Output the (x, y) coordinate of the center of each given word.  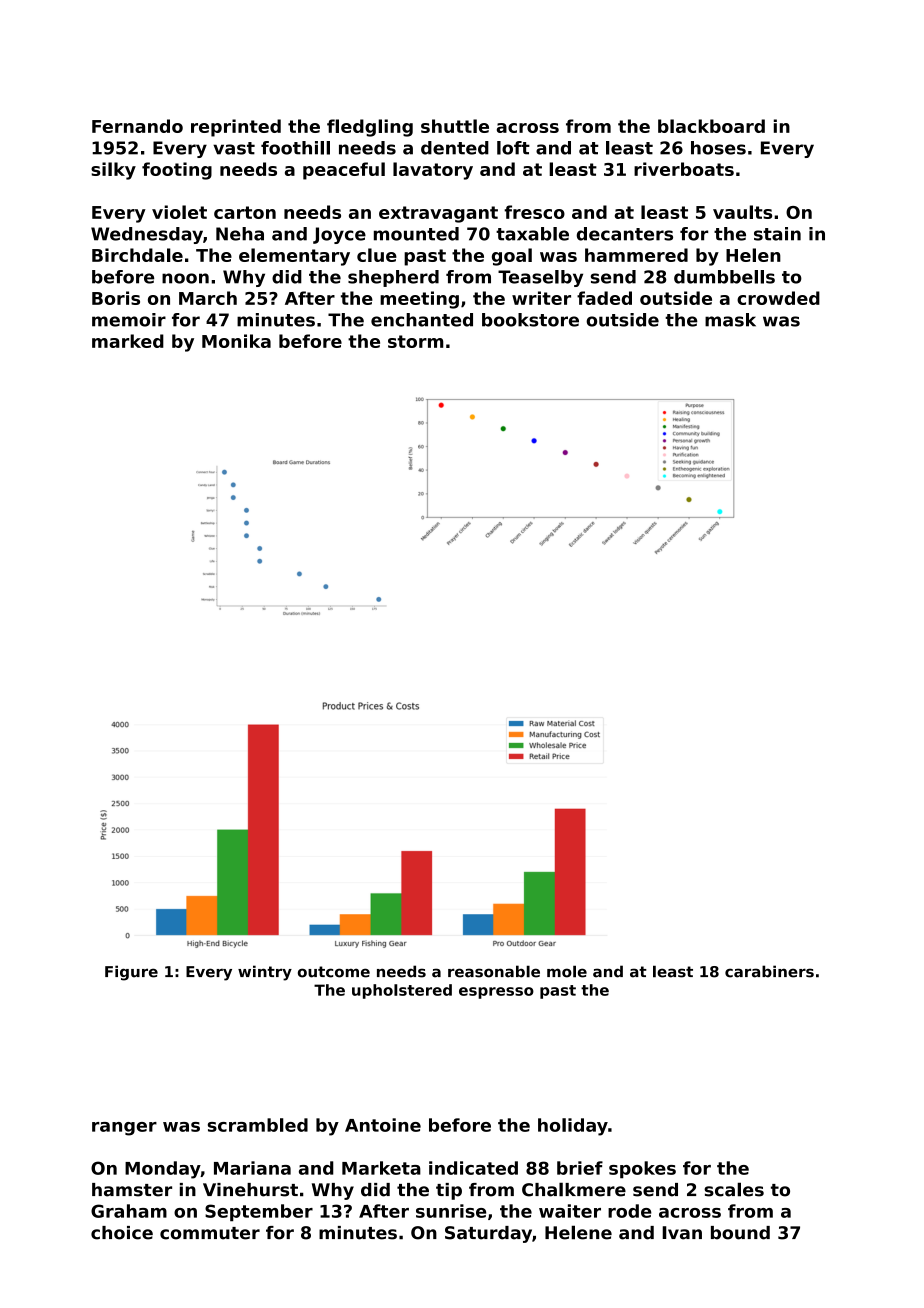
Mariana (252, 1168)
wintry (265, 973)
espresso (496, 993)
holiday (573, 1127)
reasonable (494, 971)
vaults (742, 212)
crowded (778, 298)
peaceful (344, 171)
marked (128, 341)
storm (415, 341)
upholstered (402, 991)
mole (567, 971)
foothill (295, 148)
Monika (236, 341)
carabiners (769, 971)
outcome (334, 972)
